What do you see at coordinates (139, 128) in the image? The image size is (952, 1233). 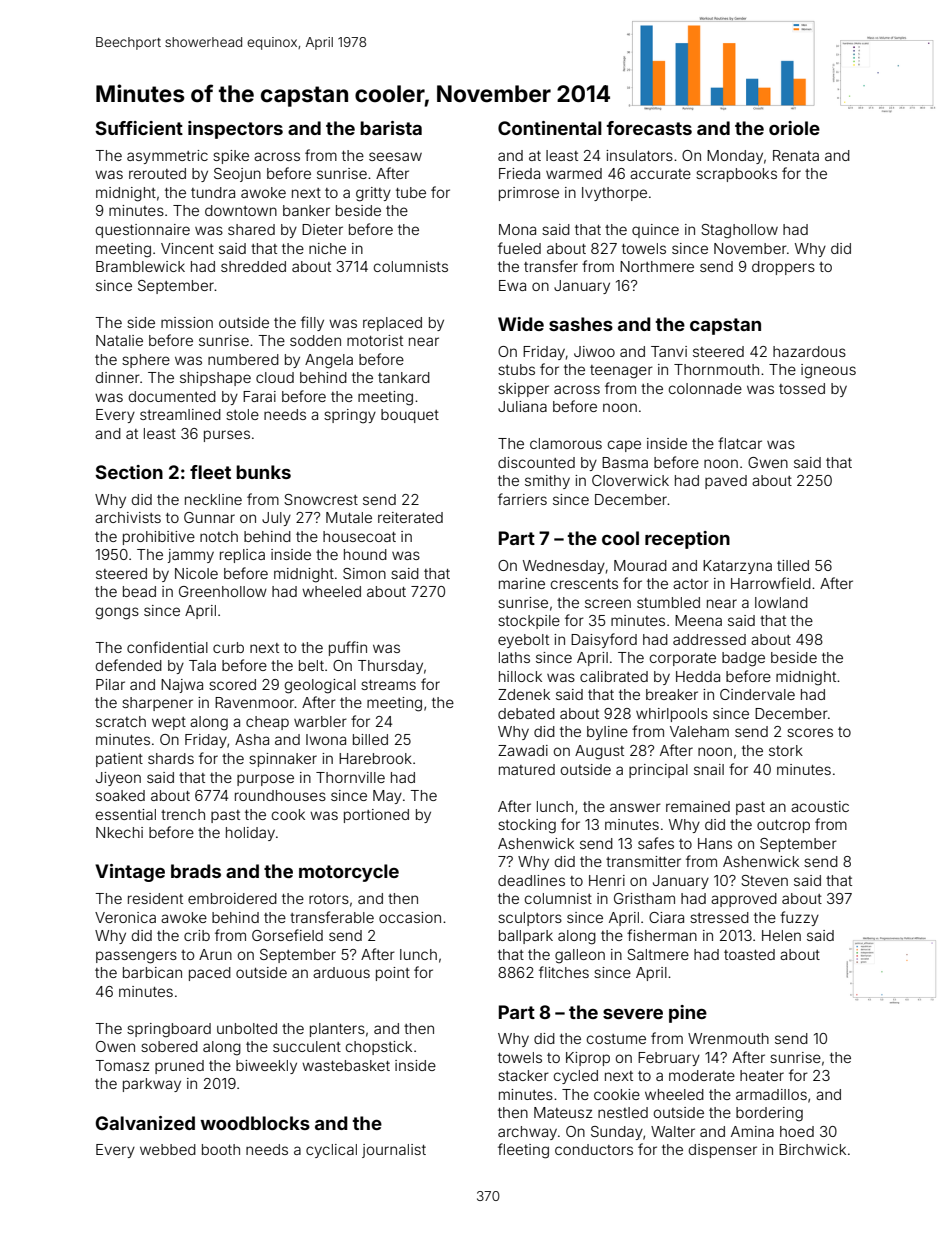 I see `Sufficient` at bounding box center [139, 128].
